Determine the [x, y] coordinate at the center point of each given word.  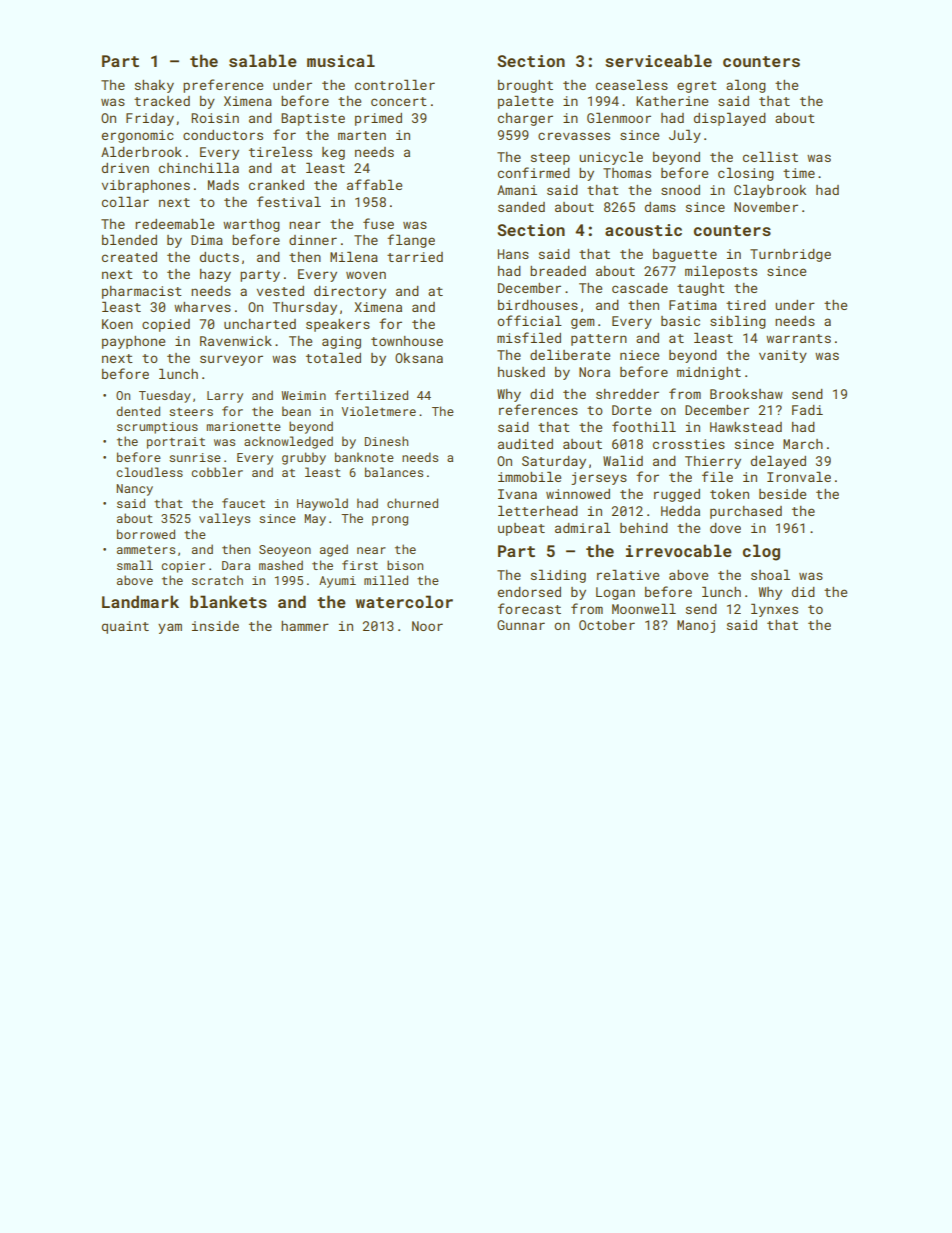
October [607, 625]
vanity [783, 356]
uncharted [260, 324]
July [685, 136]
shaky [154, 86]
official [529, 320]
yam [170, 628]
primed [378, 119]
